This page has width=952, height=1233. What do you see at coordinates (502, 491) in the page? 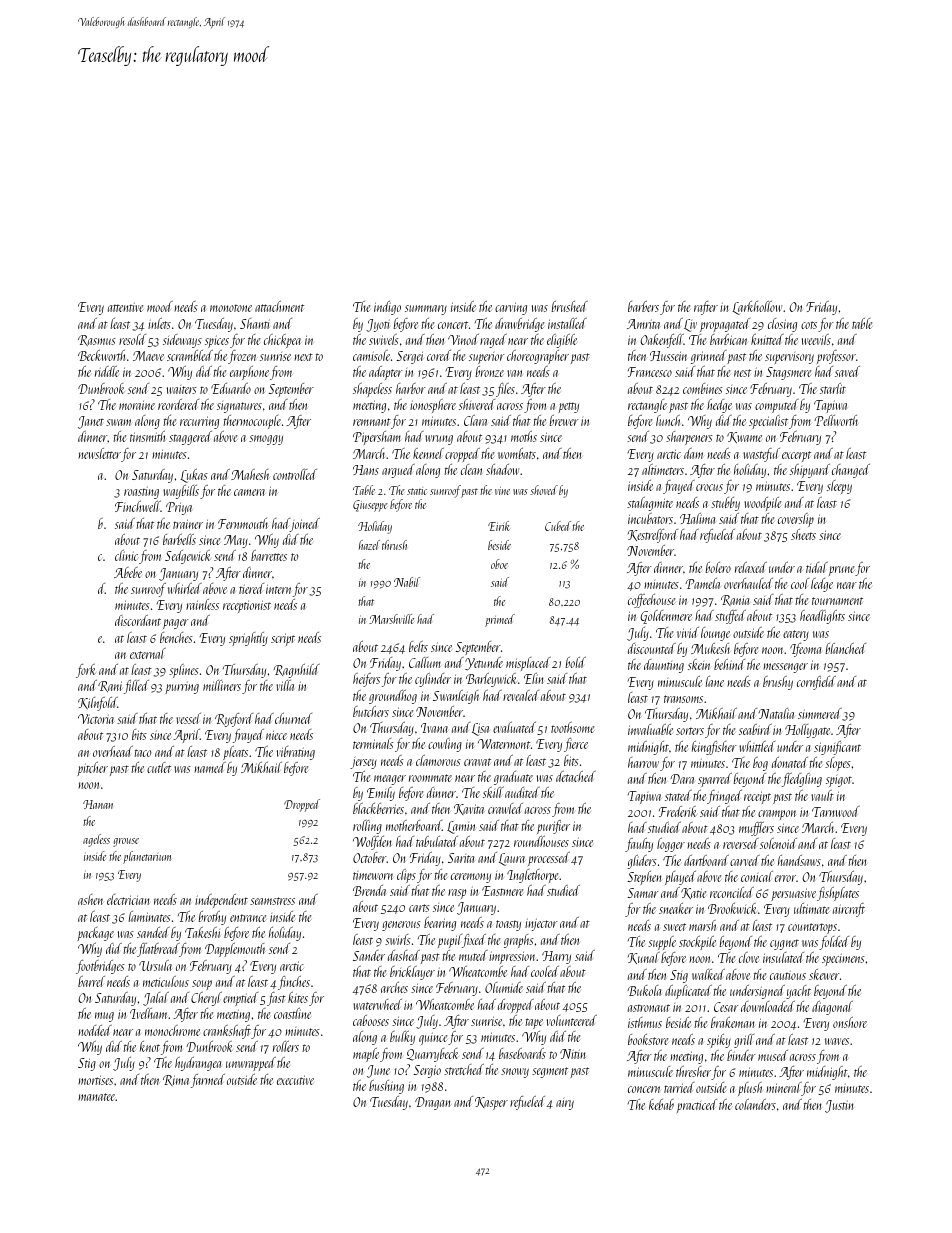
I see `vine` at bounding box center [502, 491].
